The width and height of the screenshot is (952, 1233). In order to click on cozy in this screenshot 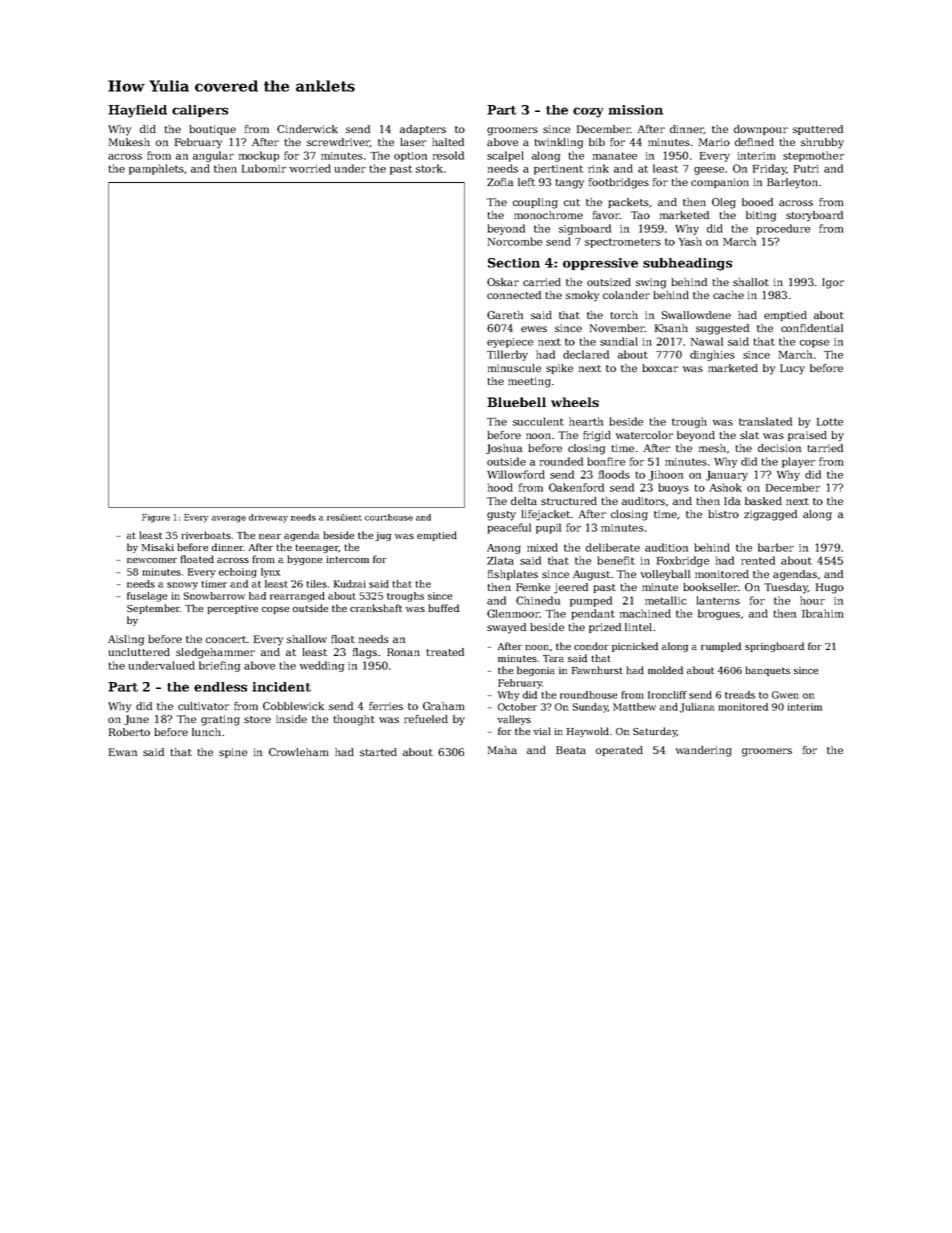, I will do `click(588, 112)`.
